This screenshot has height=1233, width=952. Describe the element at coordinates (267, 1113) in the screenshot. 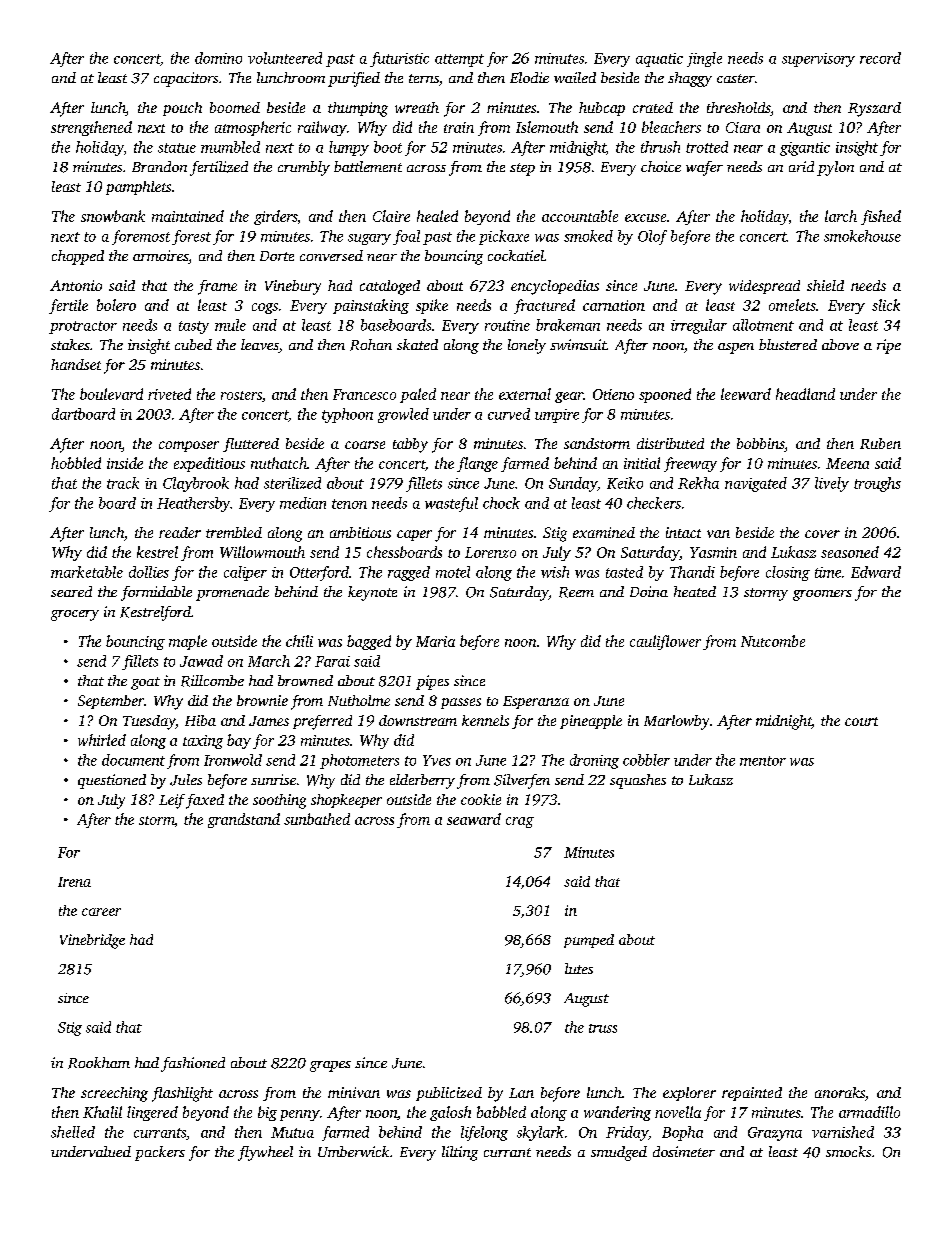

I see `big` at that location.
